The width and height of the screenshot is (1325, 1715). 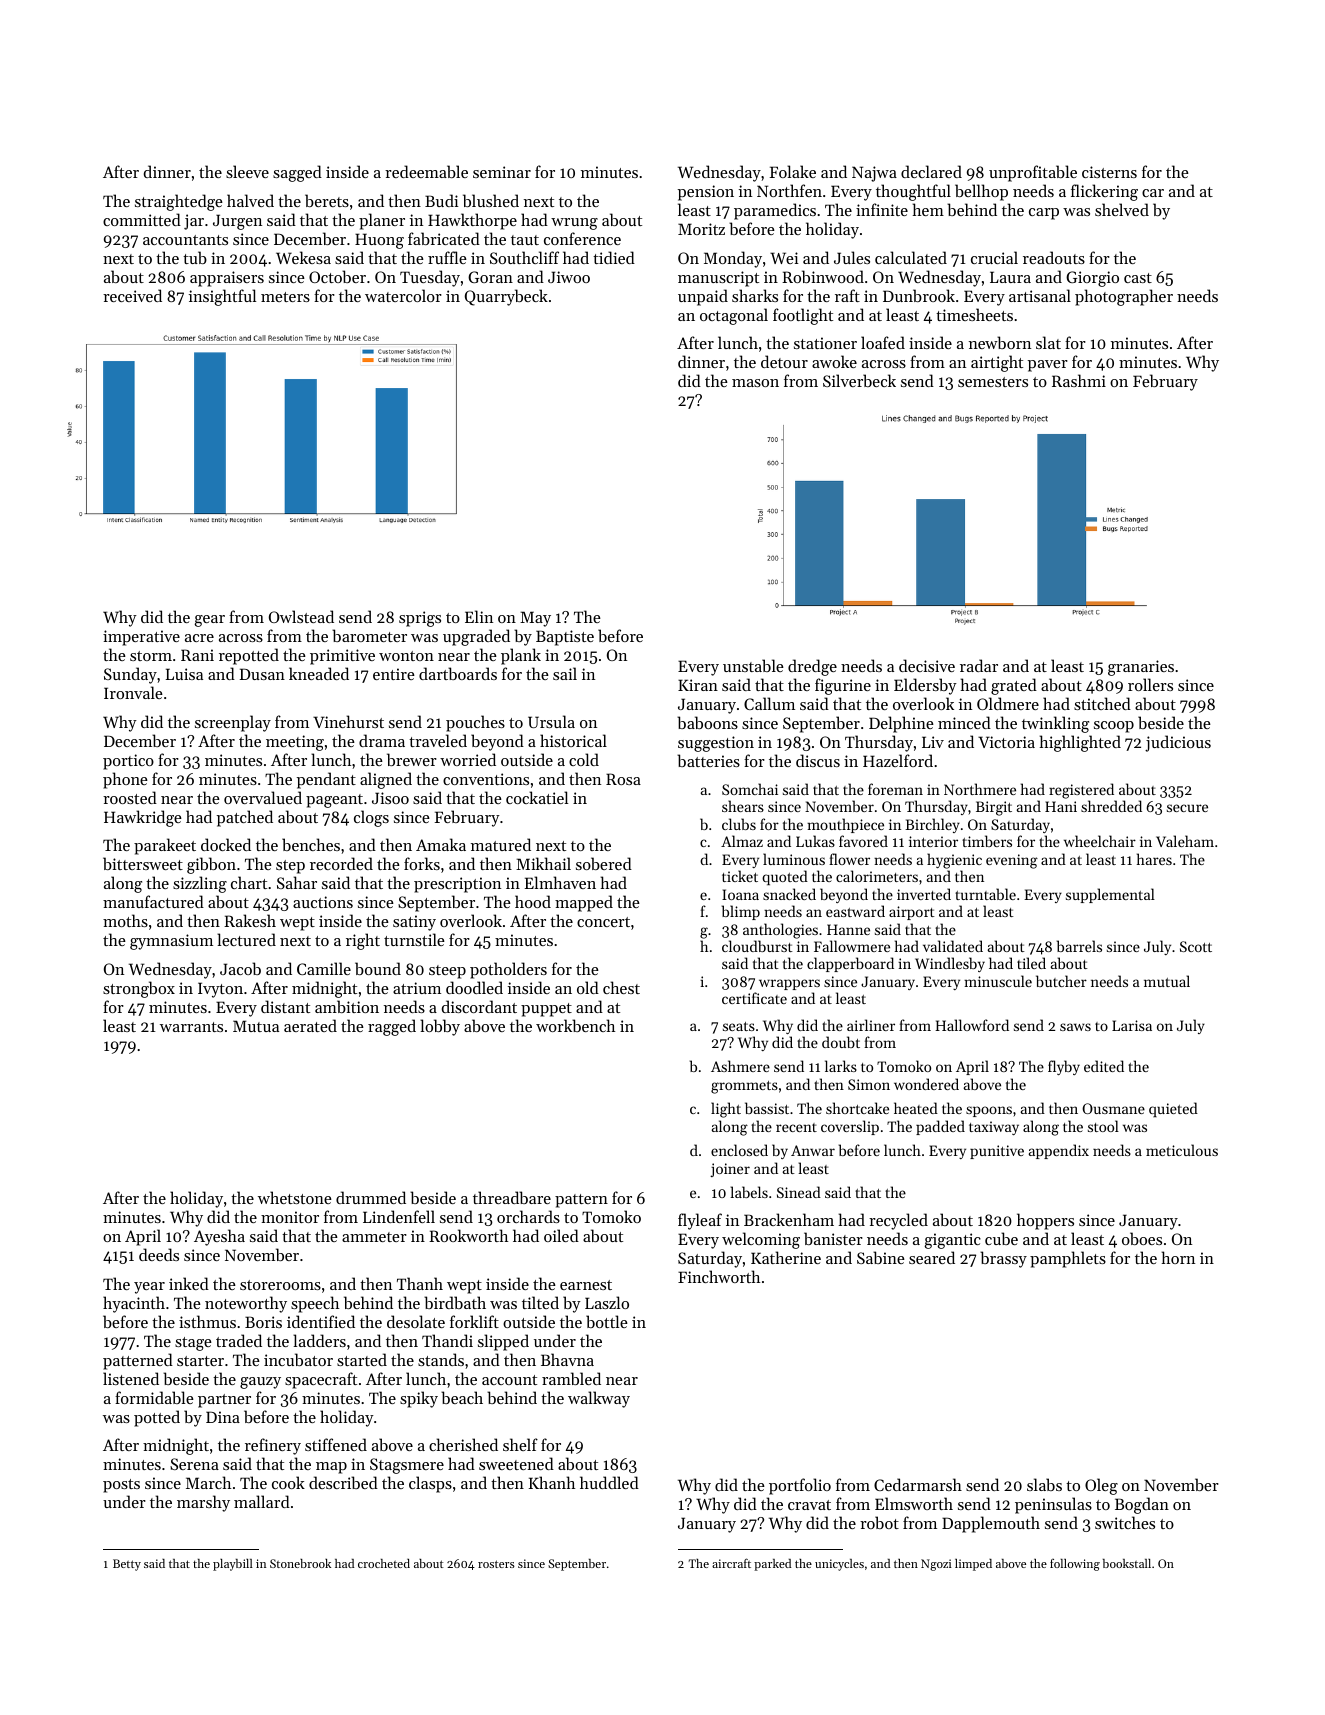 I want to click on distant, so click(x=285, y=1006).
